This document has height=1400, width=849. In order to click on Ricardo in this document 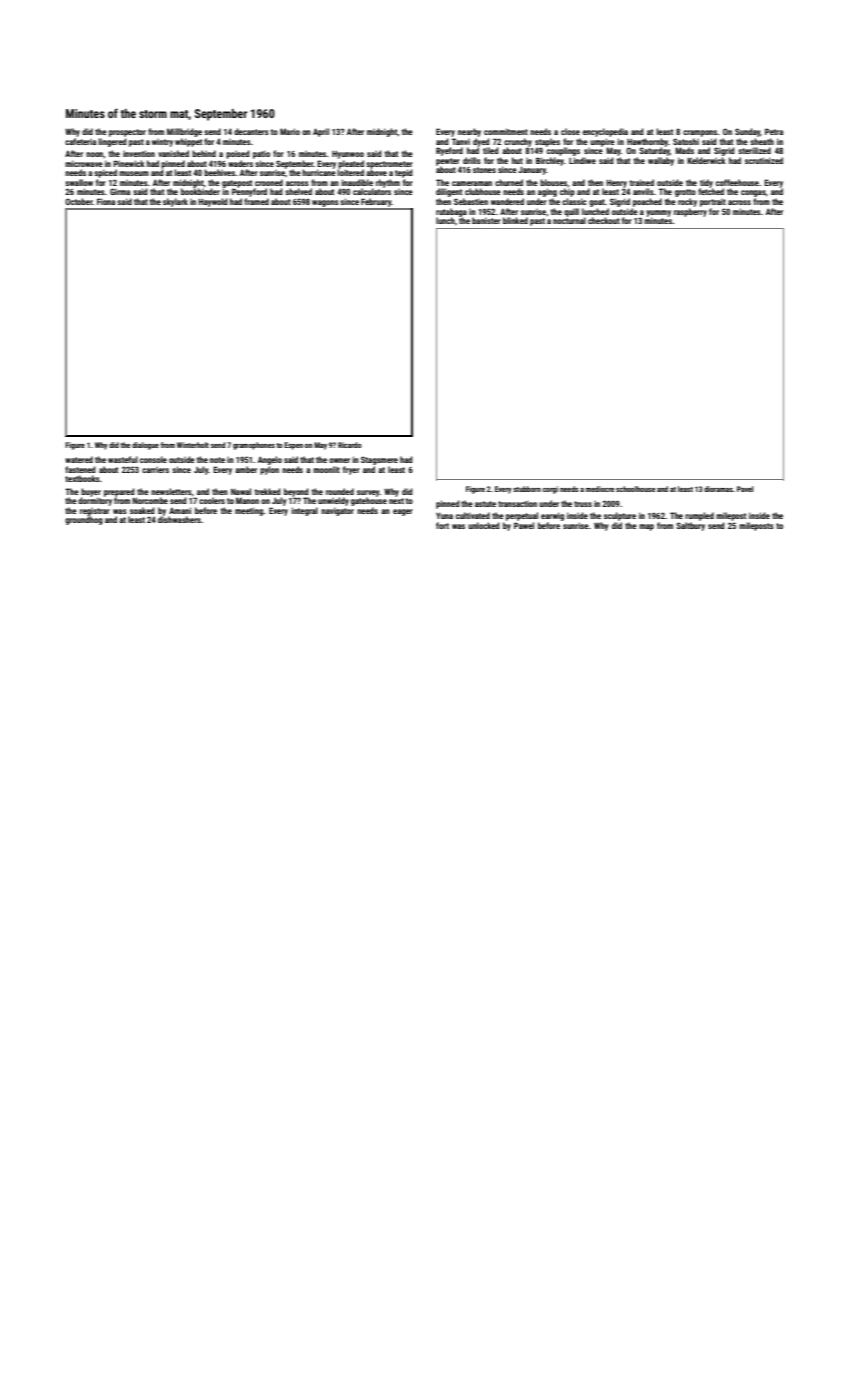, I will do `click(350, 445)`.
